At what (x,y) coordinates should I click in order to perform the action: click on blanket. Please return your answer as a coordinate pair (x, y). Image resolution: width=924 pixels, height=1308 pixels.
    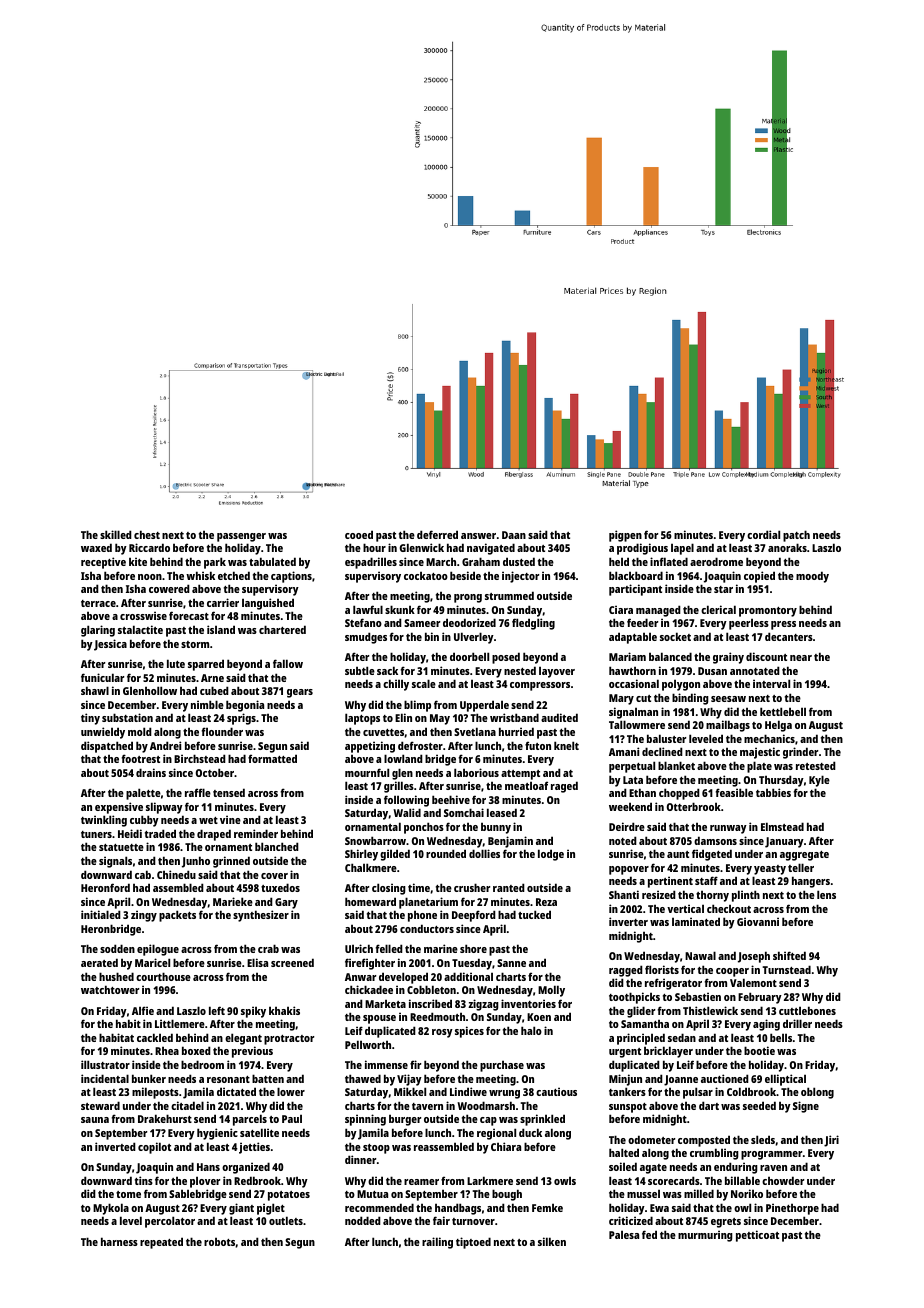
    Looking at the image, I should click on (676, 765).
